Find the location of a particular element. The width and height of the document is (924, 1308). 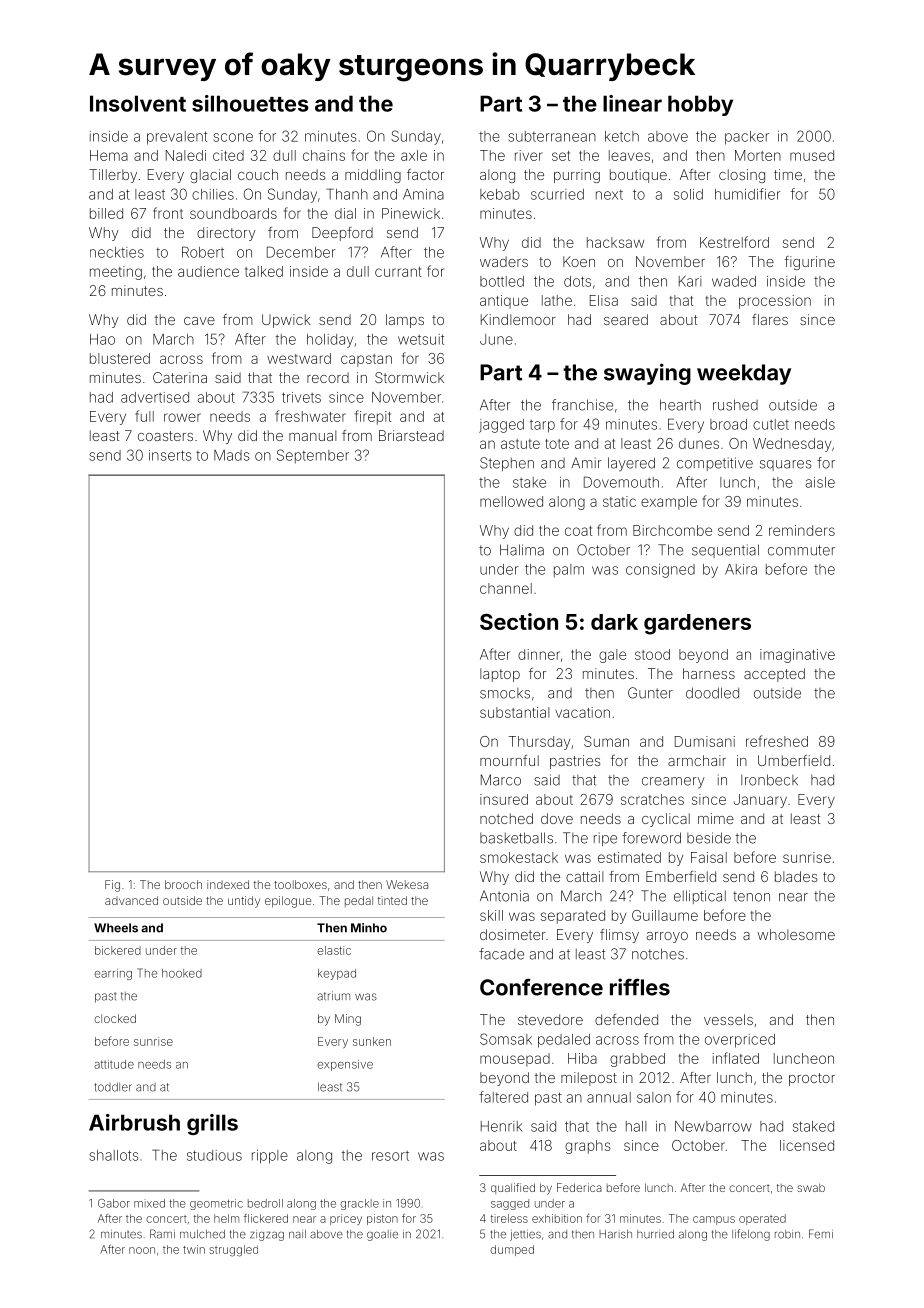

Gabor is located at coordinates (114, 1203).
